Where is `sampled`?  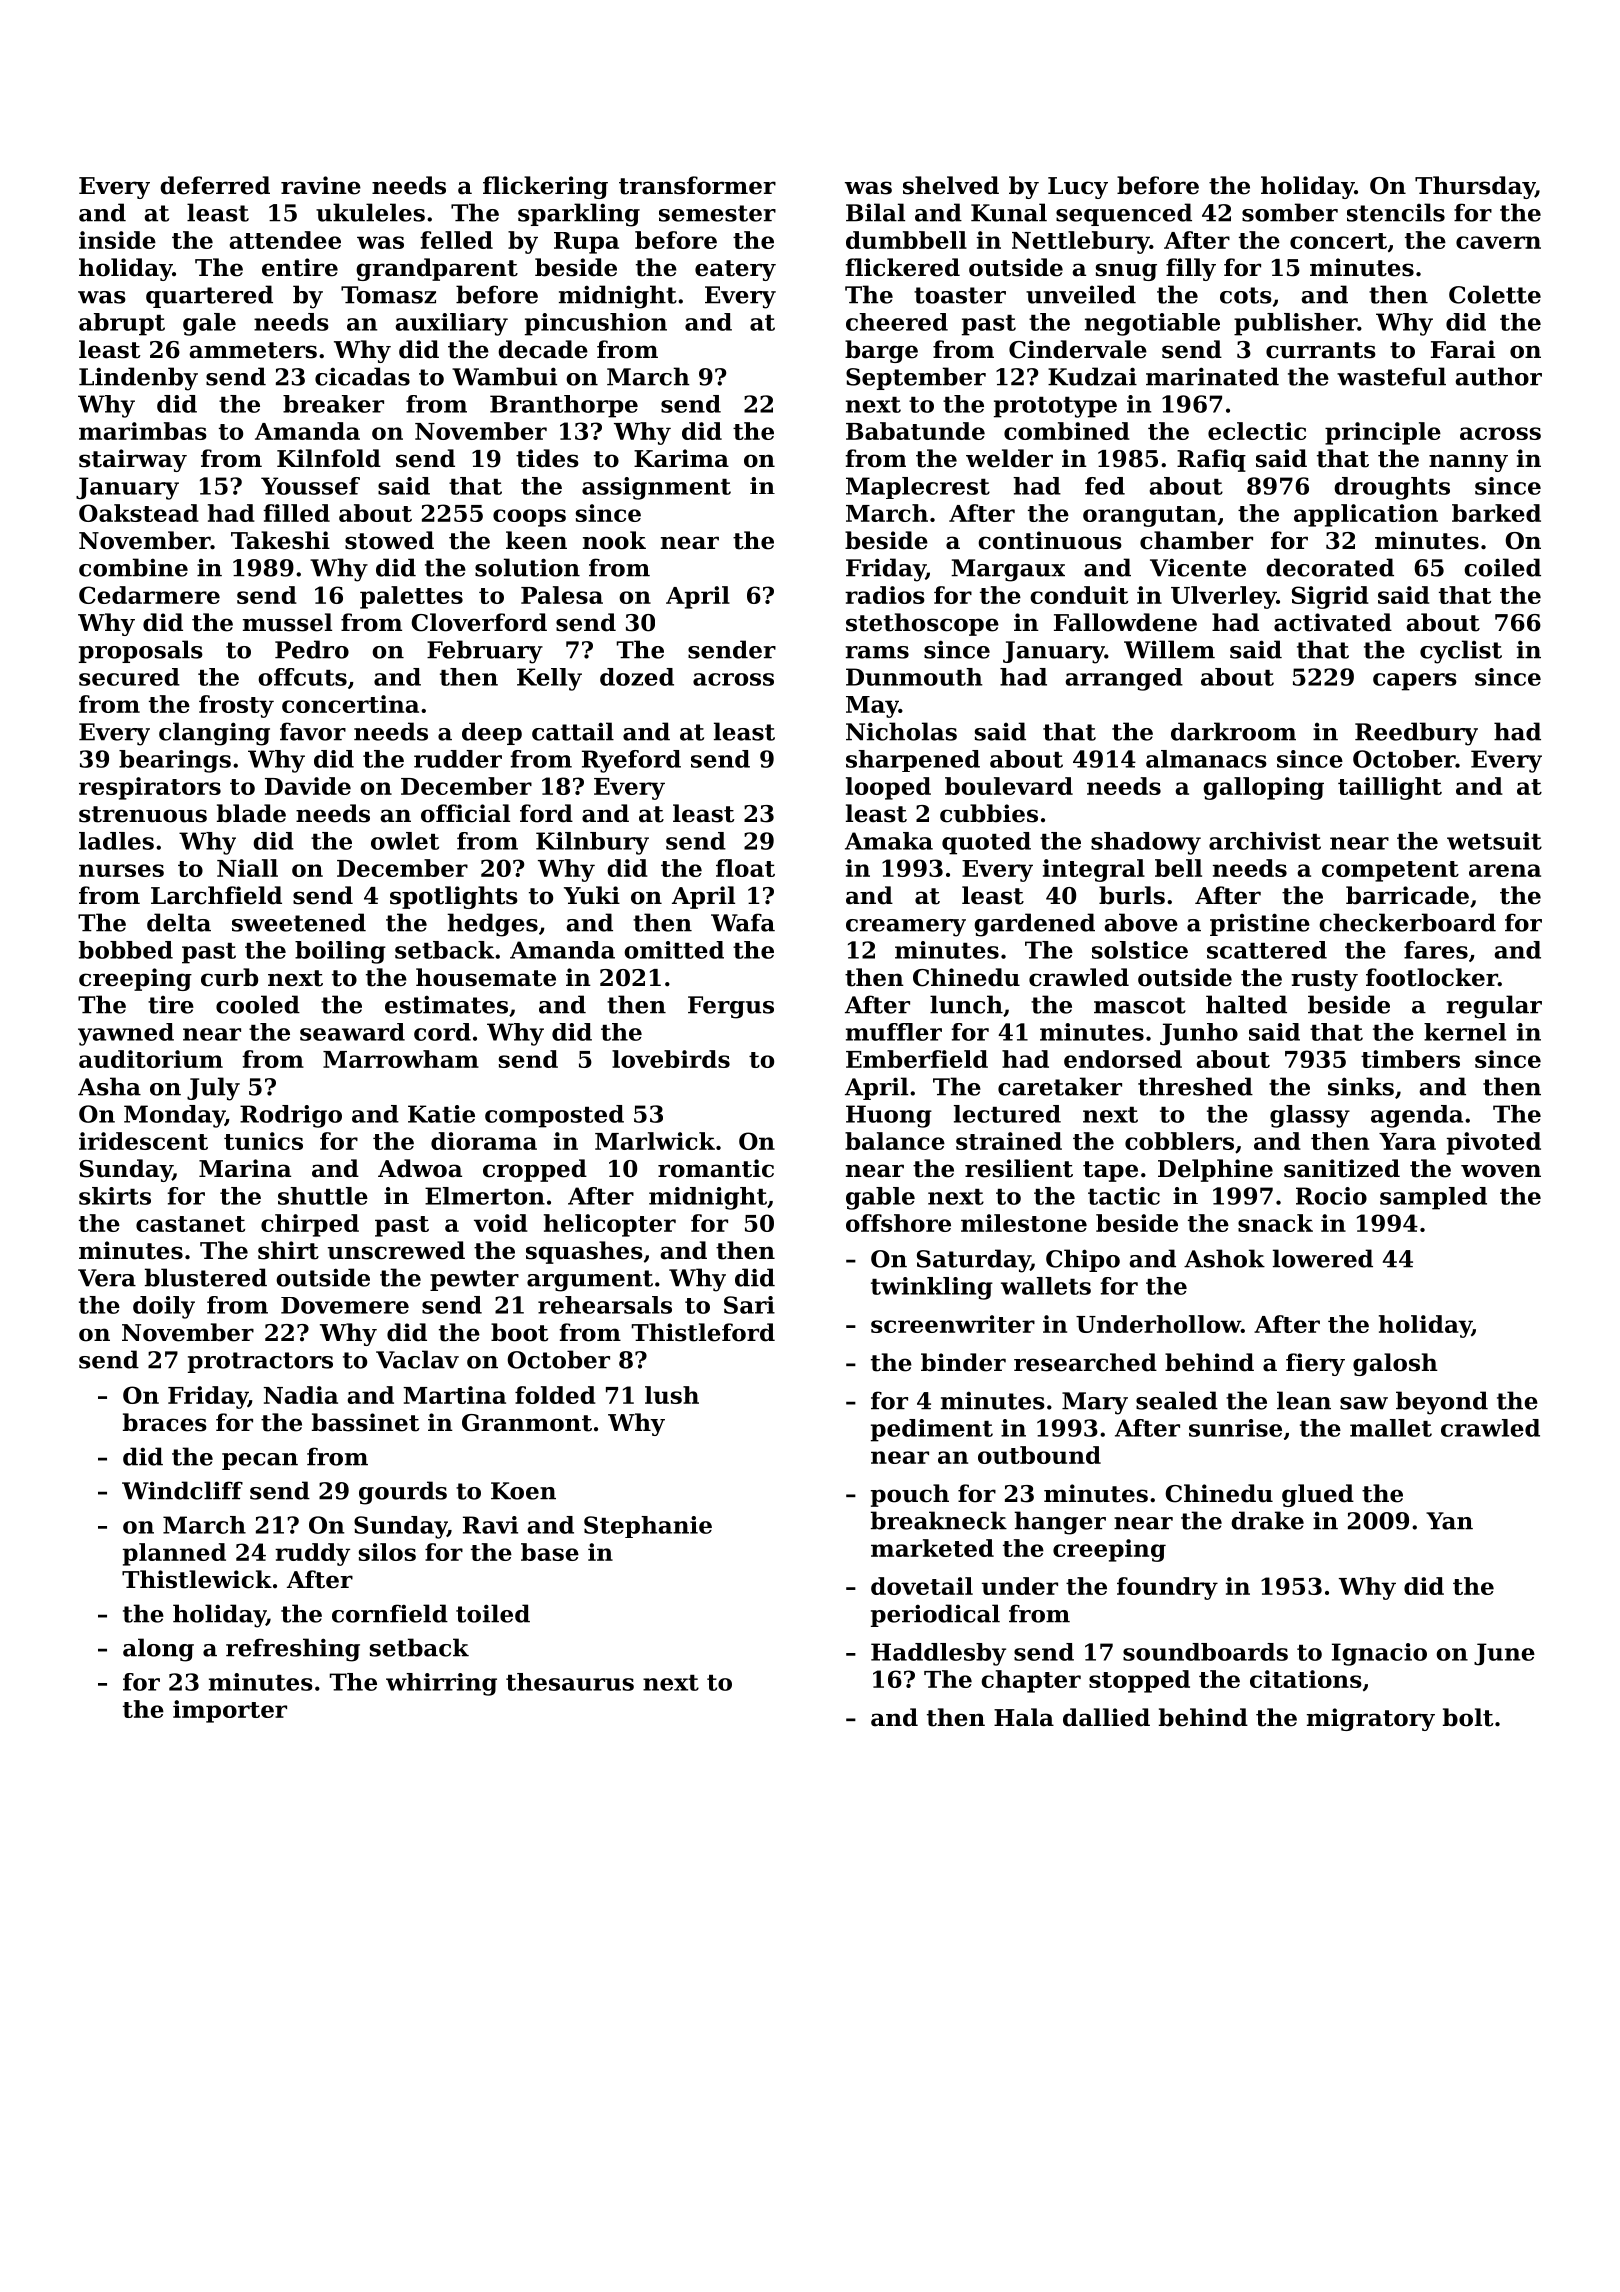
sampled is located at coordinates (1433, 1198).
